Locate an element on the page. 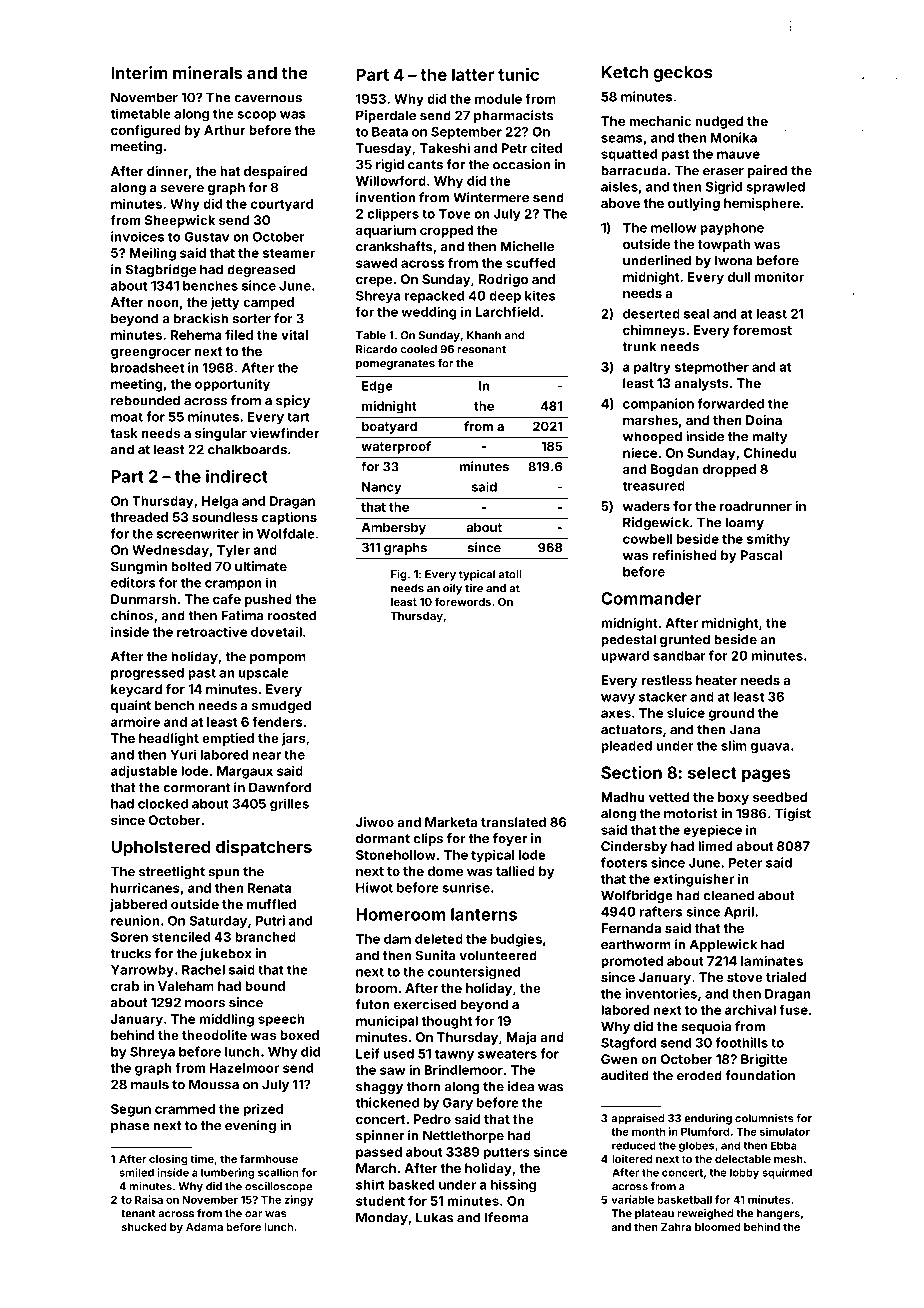 This page has width=924, height=1308. hissing is located at coordinates (513, 1185).
